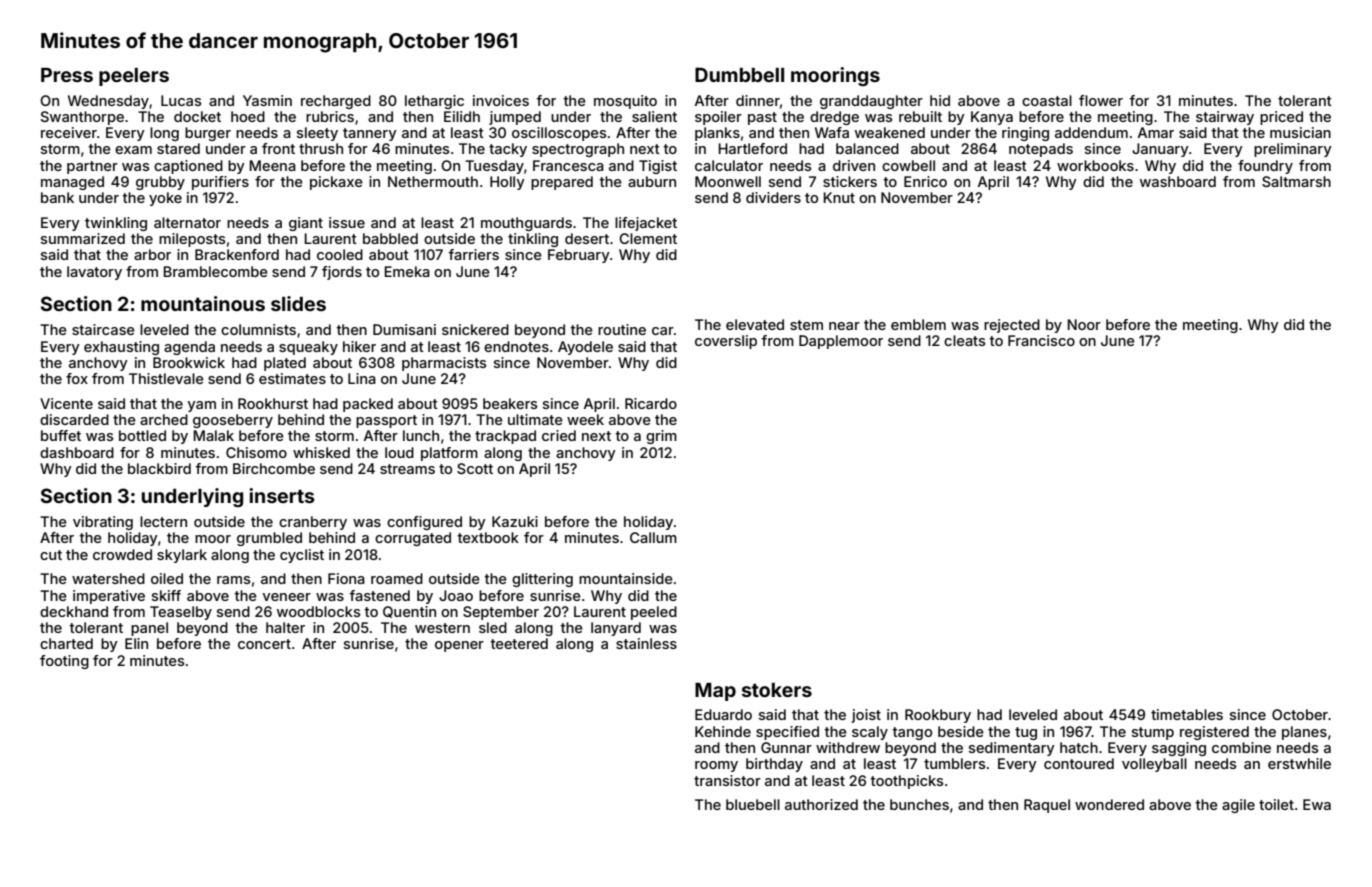 The image size is (1372, 887). Describe the element at coordinates (646, 224) in the document. I see `lifejacket` at that location.
